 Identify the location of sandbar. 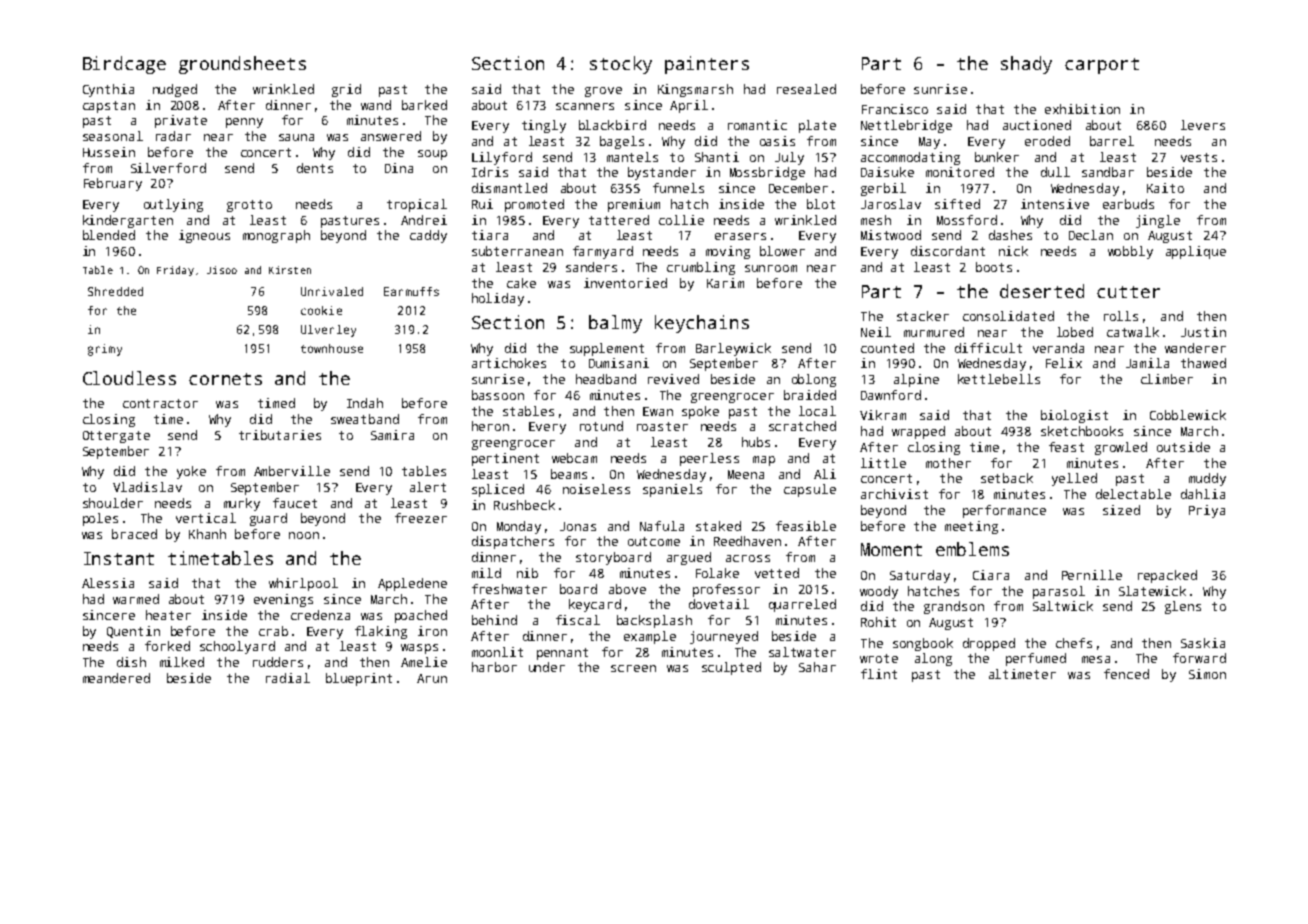
(1108, 172).
